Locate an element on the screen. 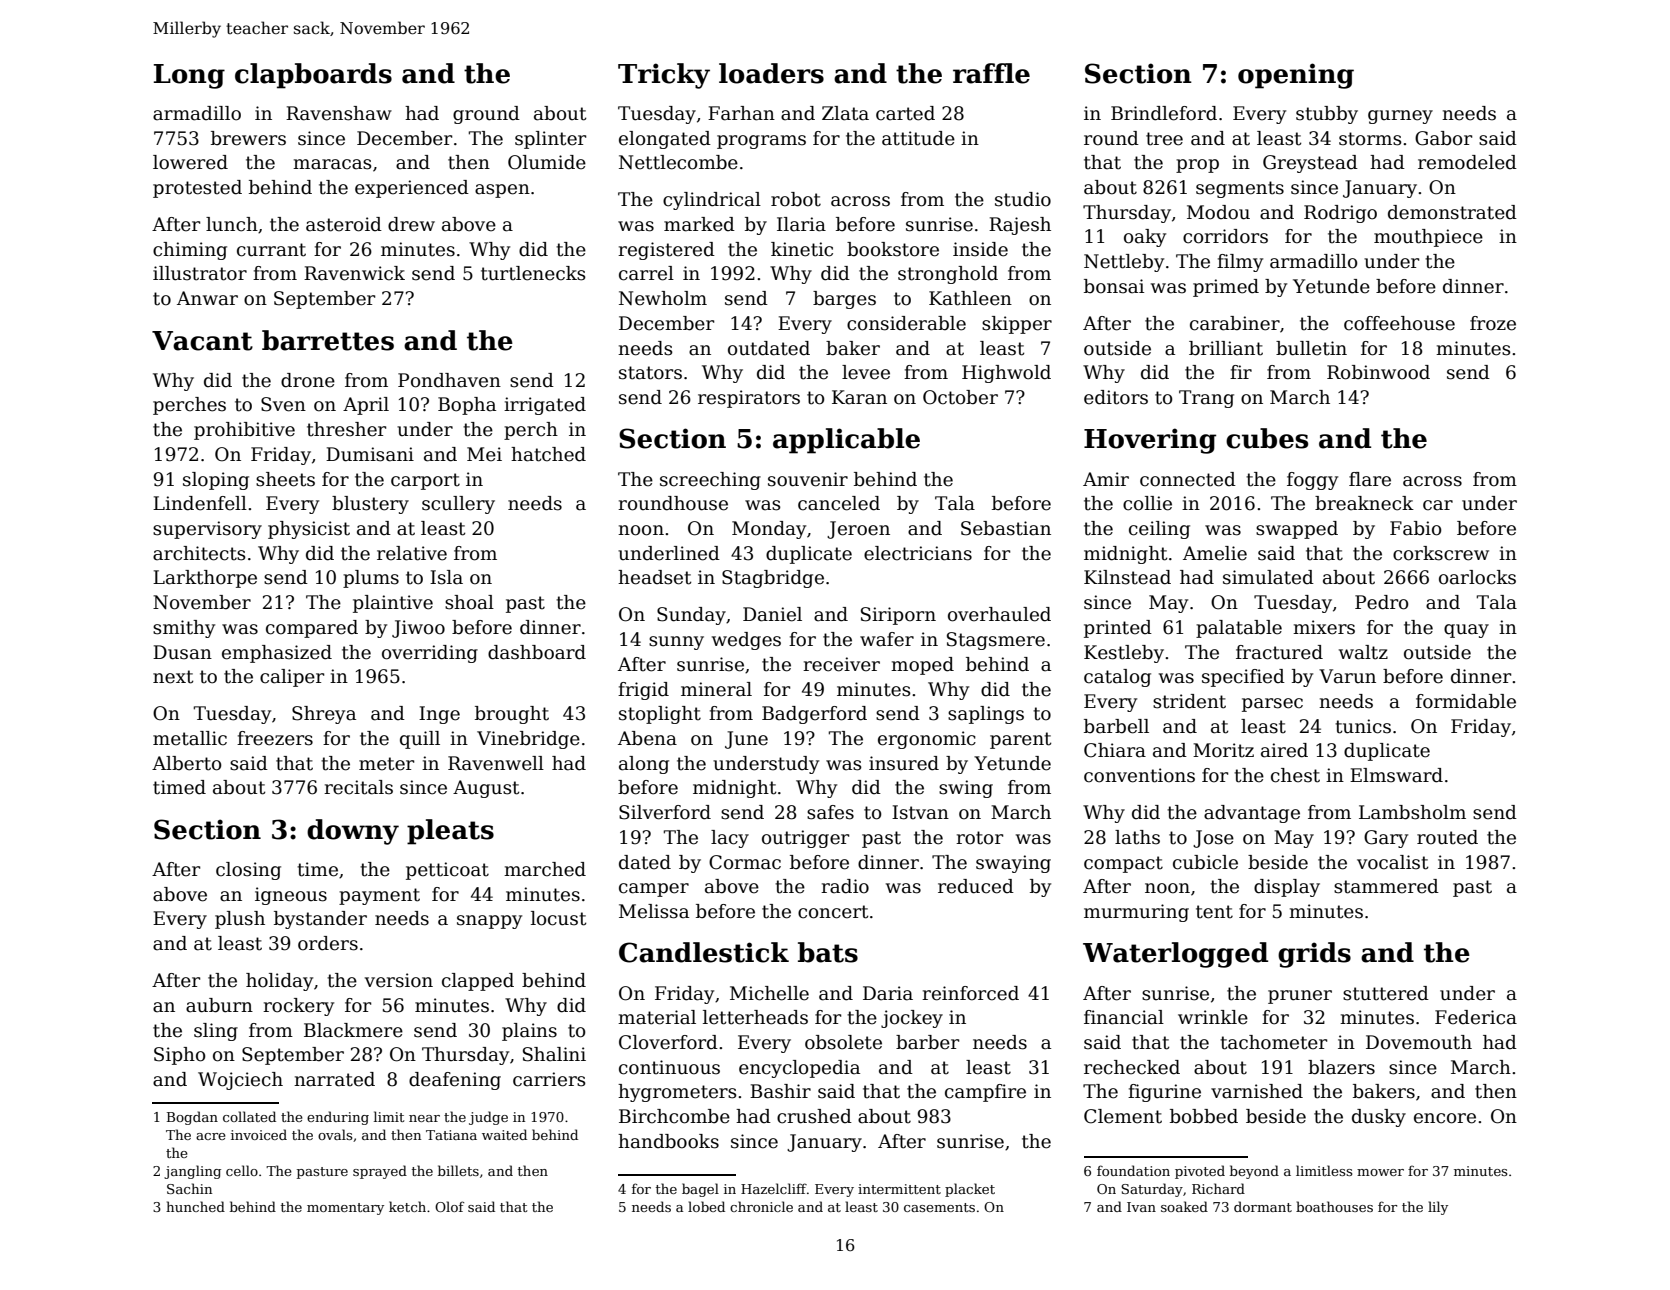 This screenshot has height=1290, width=1670. Greystead is located at coordinates (1310, 164).
